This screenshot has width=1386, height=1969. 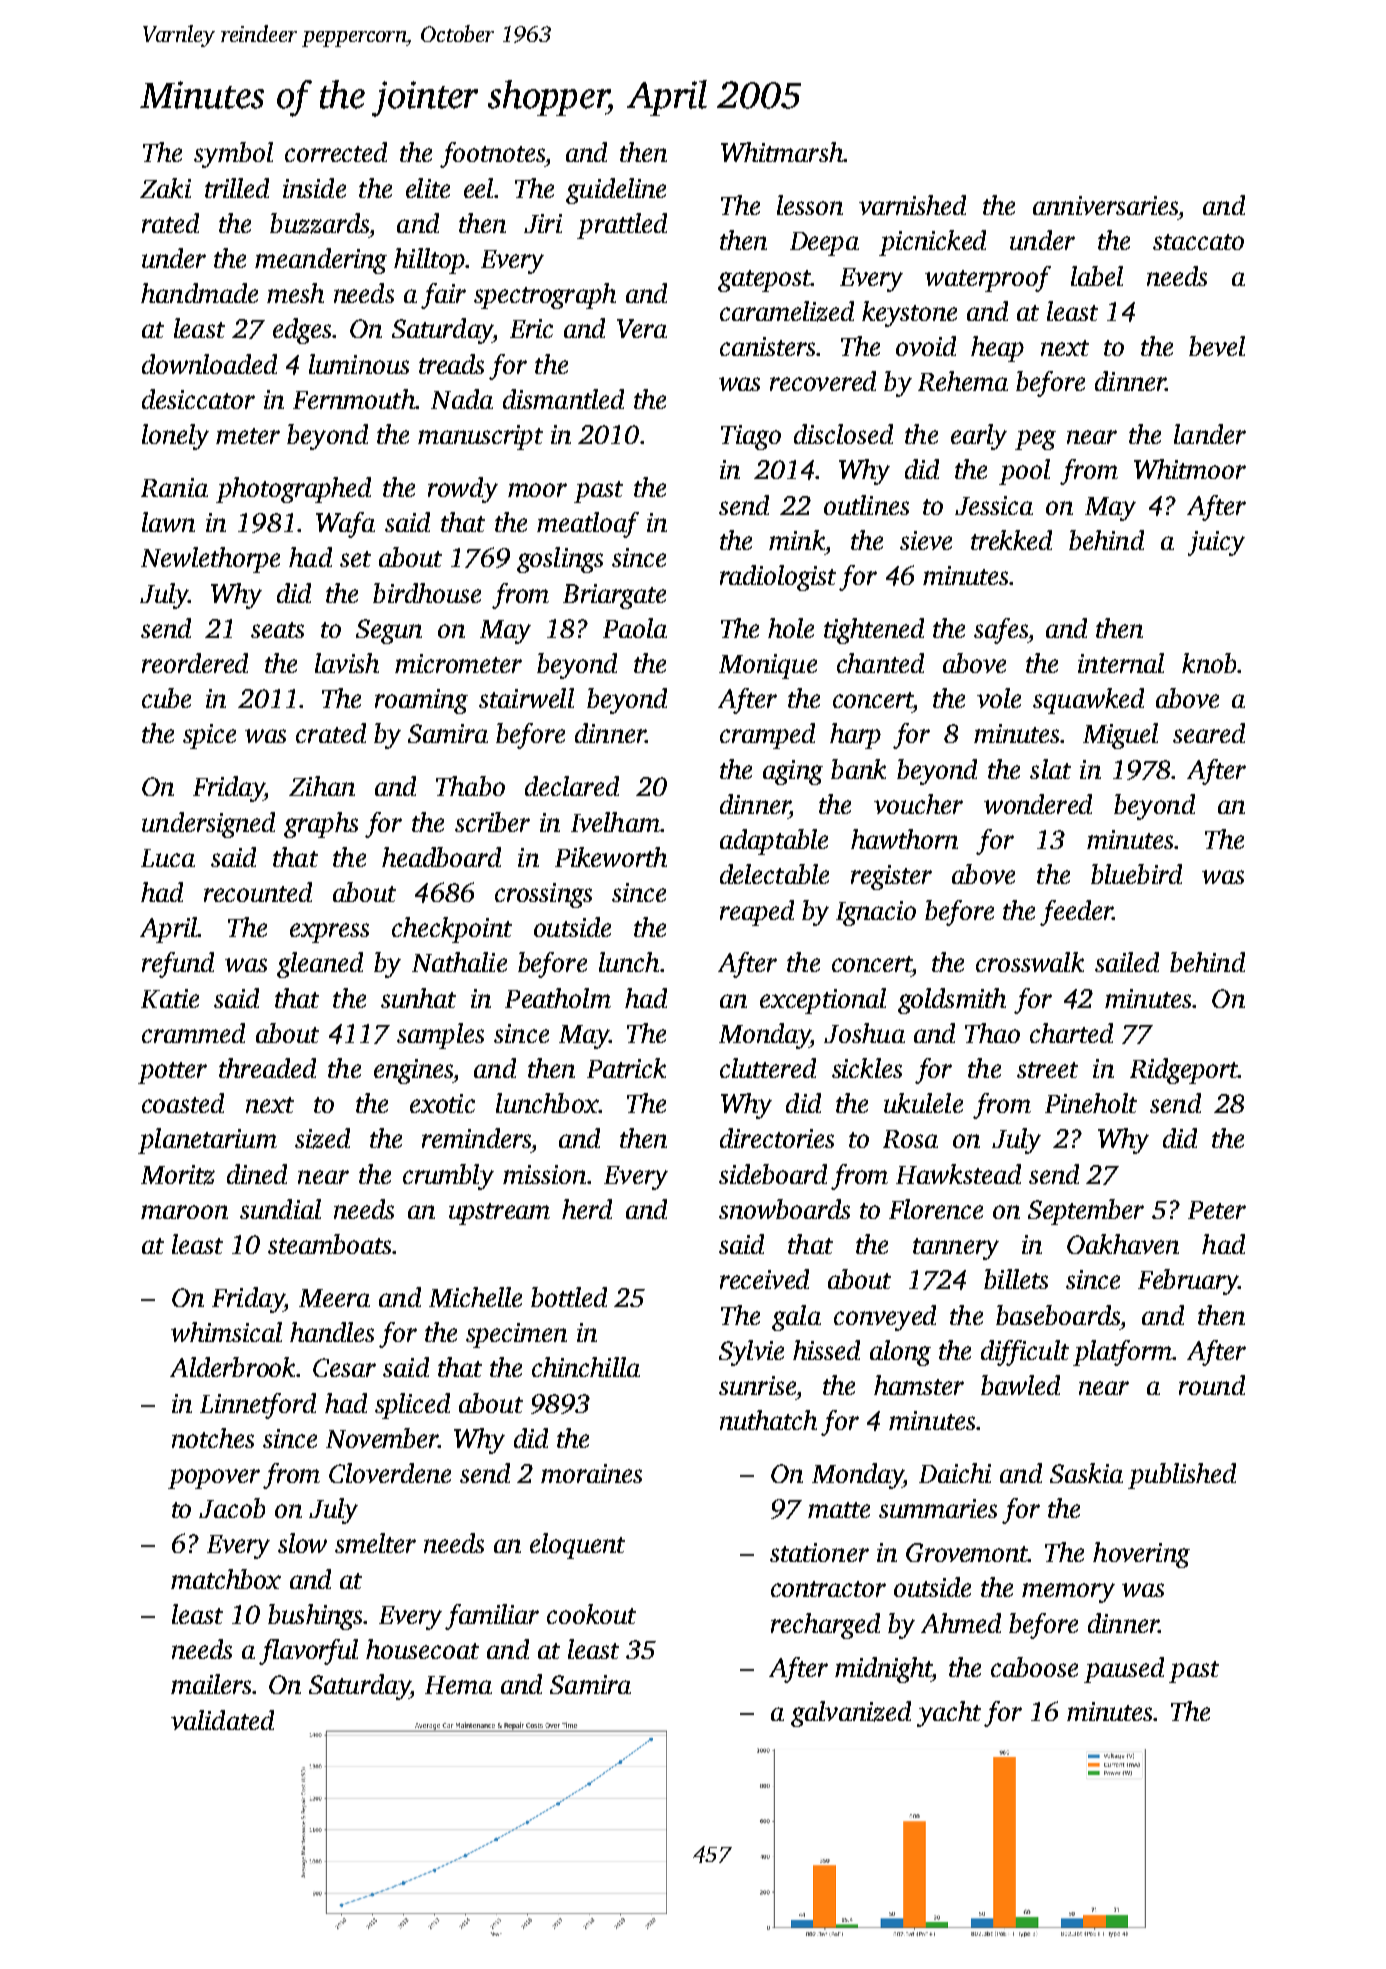 I want to click on published, so click(x=1182, y=1476).
